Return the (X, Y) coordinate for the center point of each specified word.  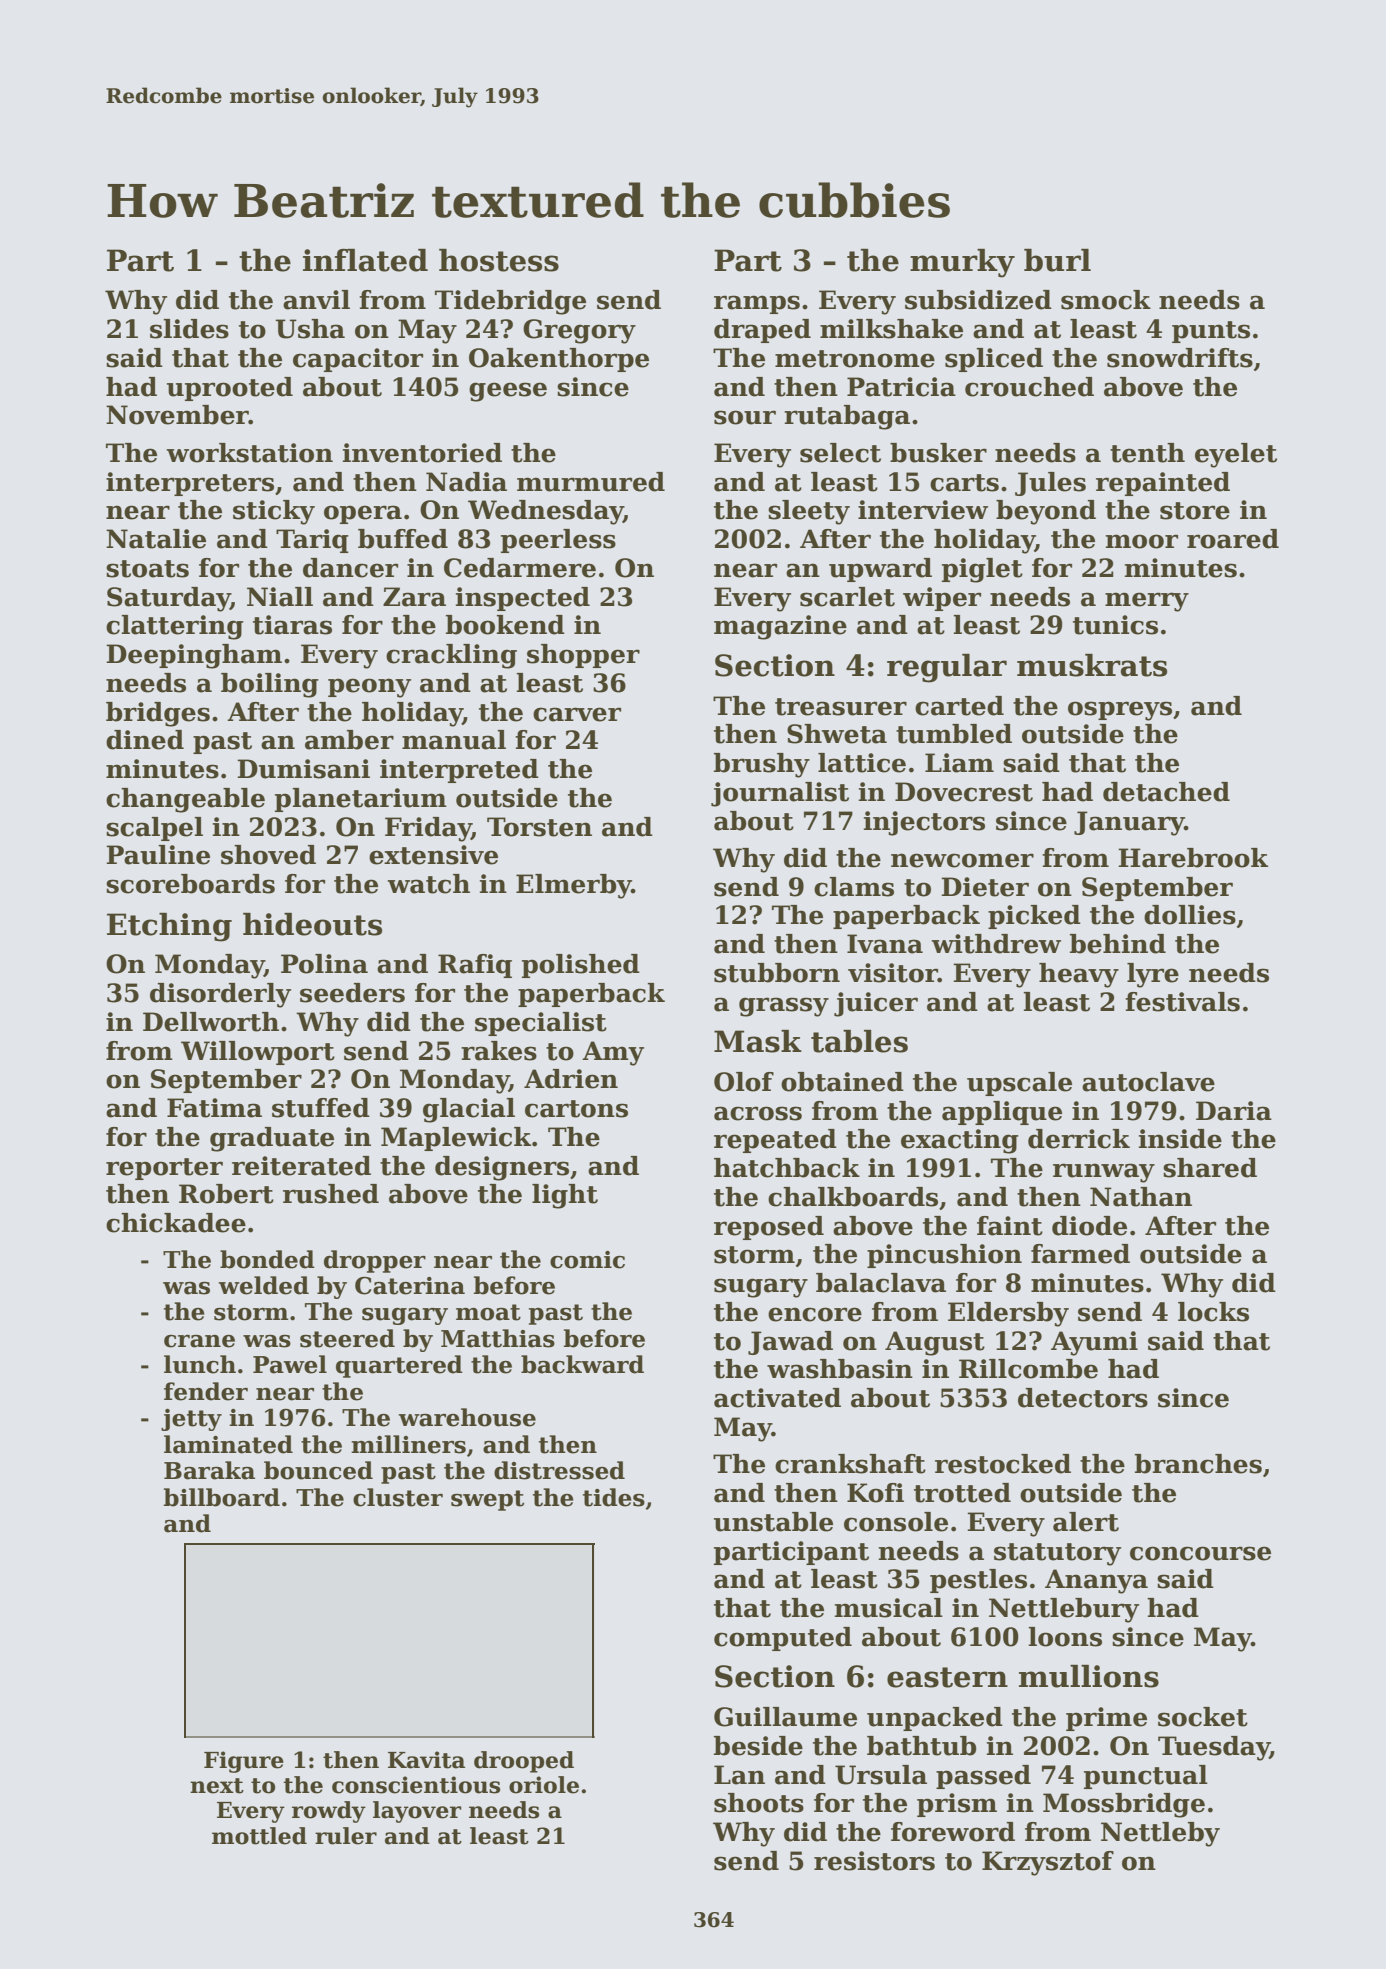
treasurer (841, 707)
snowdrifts (1180, 358)
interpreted (459, 771)
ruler (346, 1836)
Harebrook (1193, 858)
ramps (757, 304)
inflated (365, 260)
